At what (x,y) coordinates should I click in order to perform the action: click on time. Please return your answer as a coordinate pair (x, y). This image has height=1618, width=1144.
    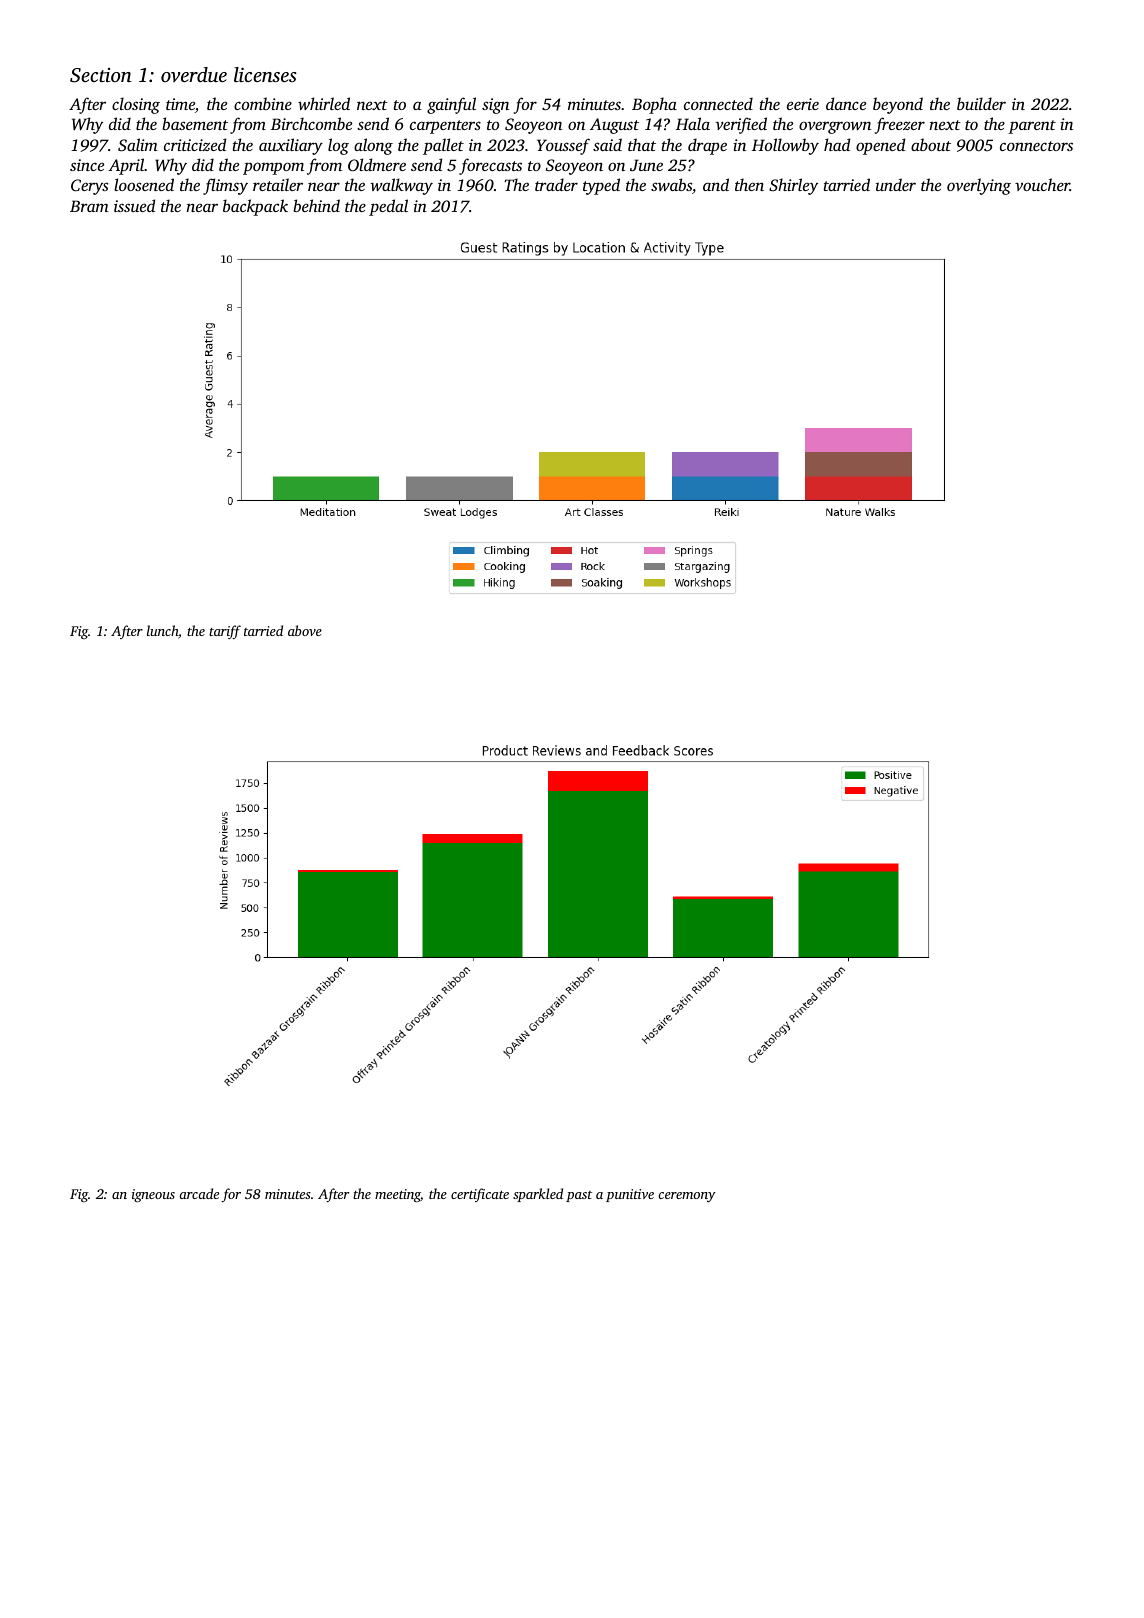
    Looking at the image, I should click on (180, 104).
